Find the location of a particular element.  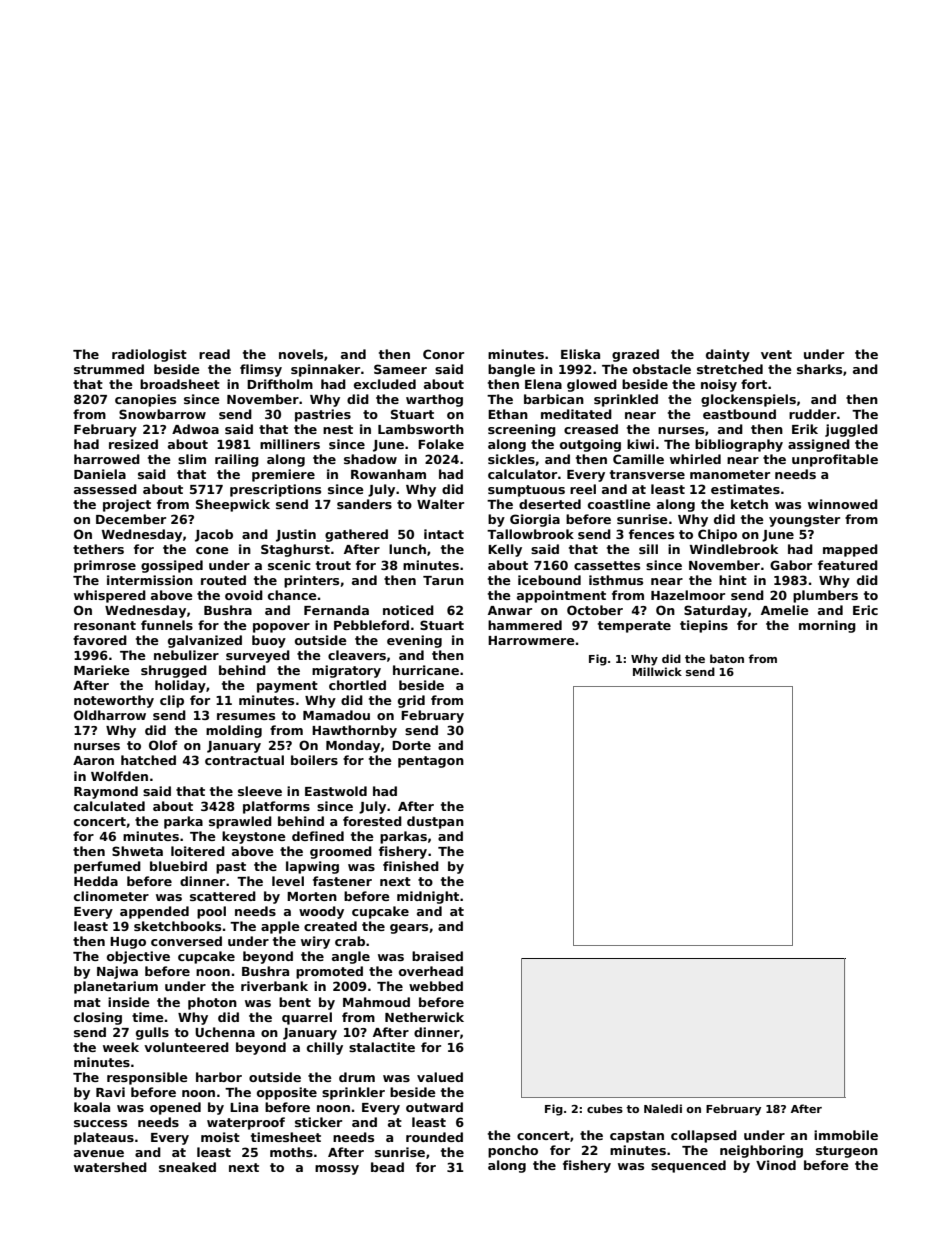

Millwick is located at coordinates (657, 671).
